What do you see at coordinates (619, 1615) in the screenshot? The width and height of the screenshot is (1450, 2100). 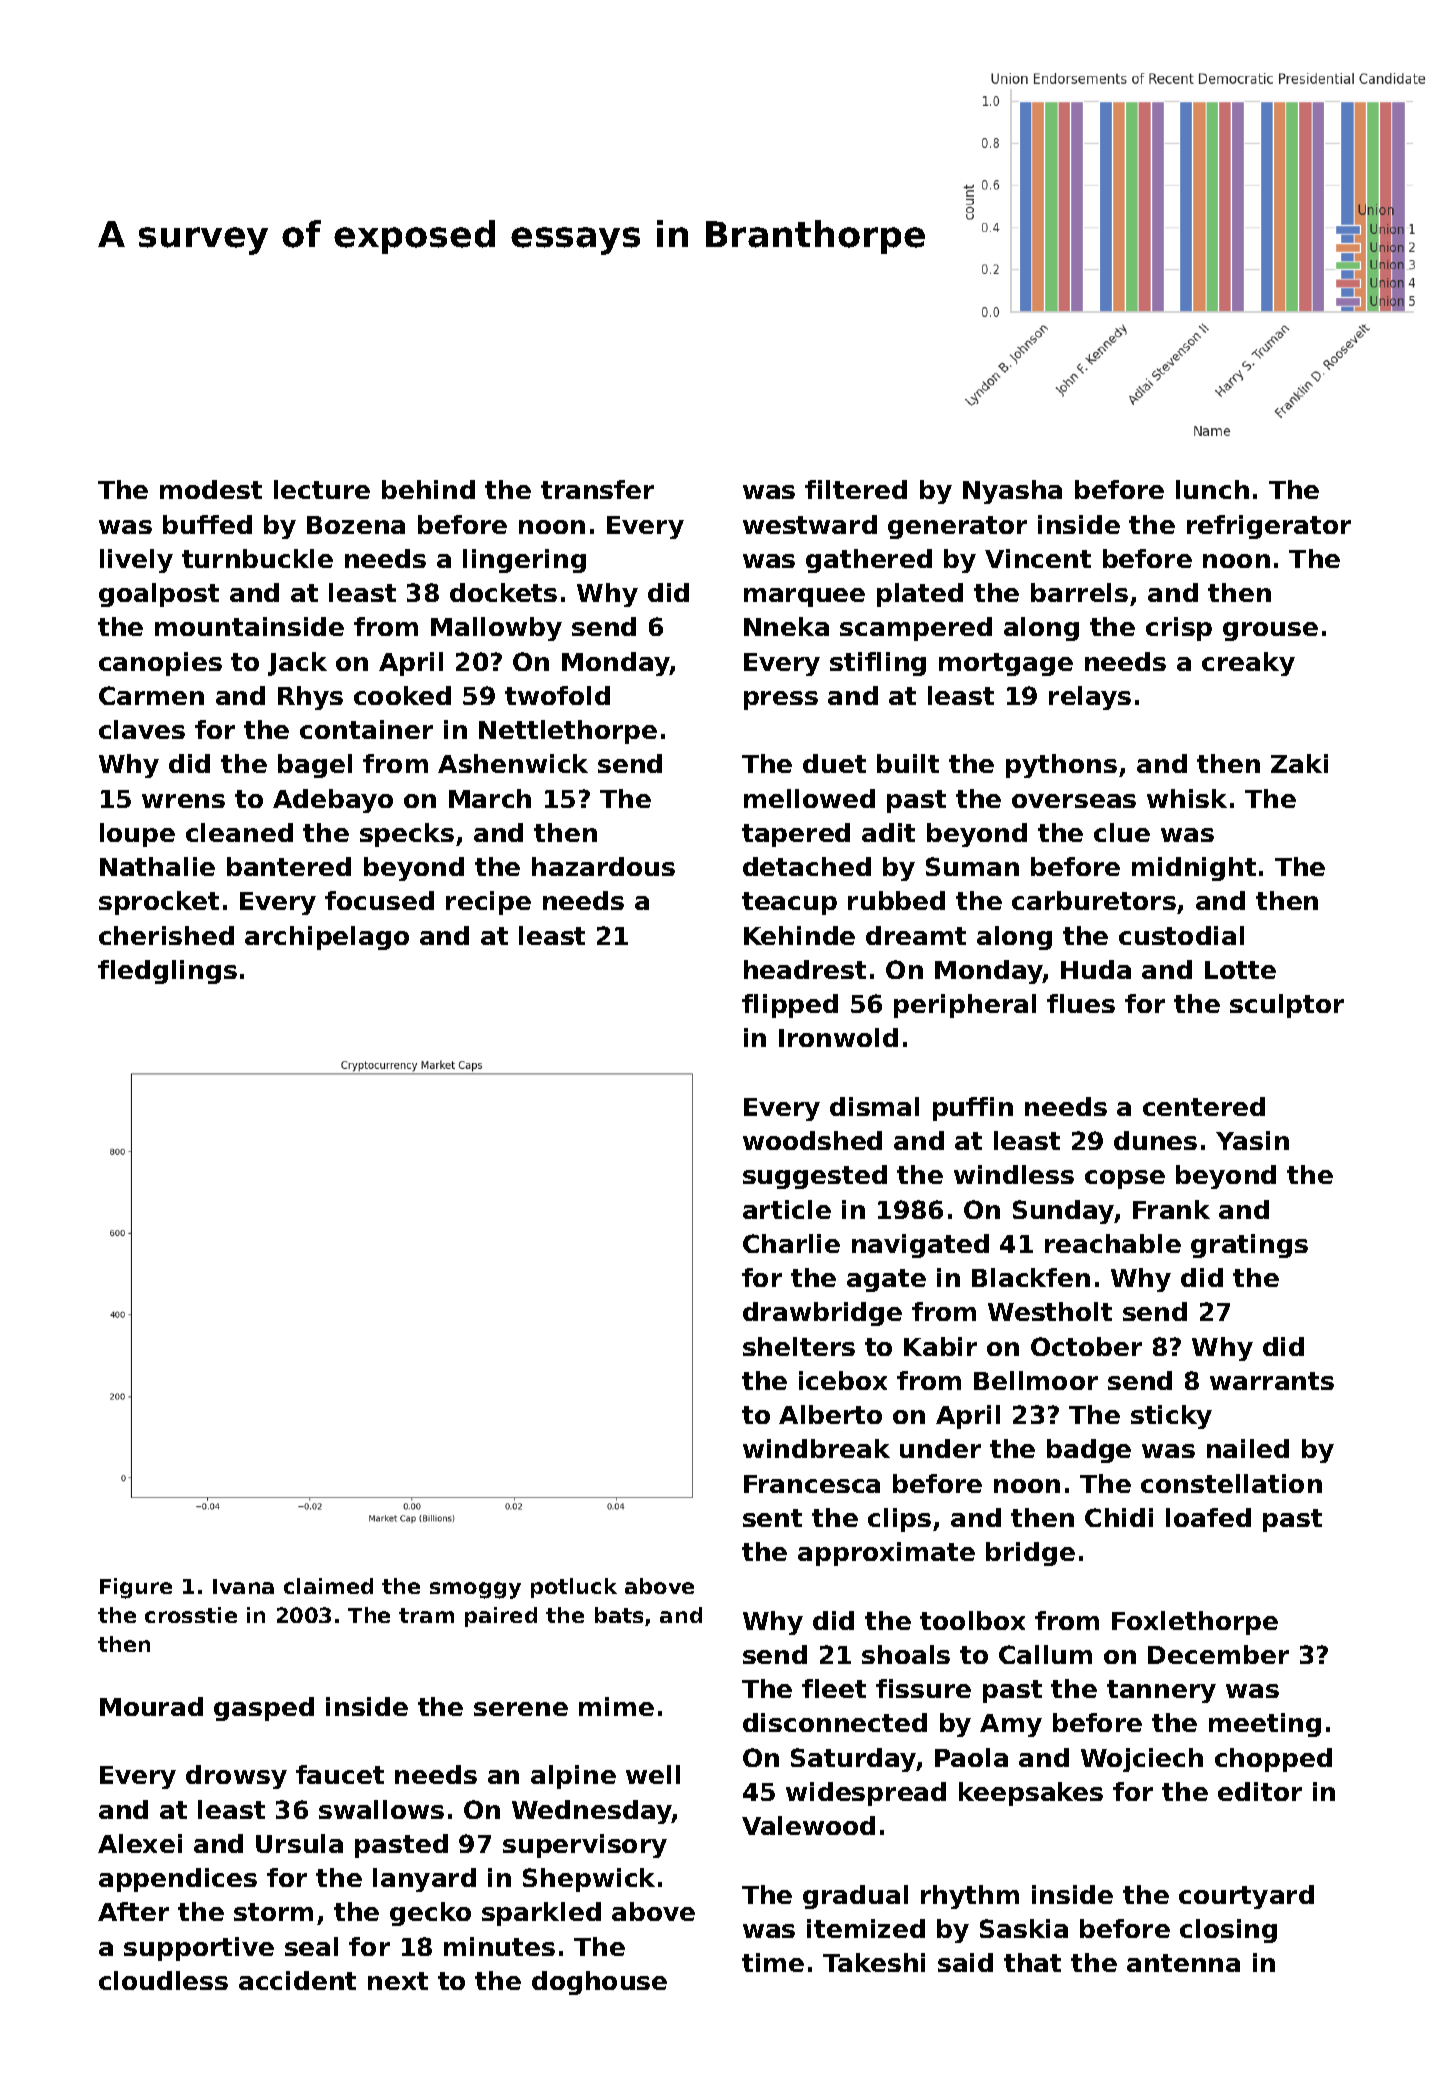 I see `bats` at bounding box center [619, 1615].
